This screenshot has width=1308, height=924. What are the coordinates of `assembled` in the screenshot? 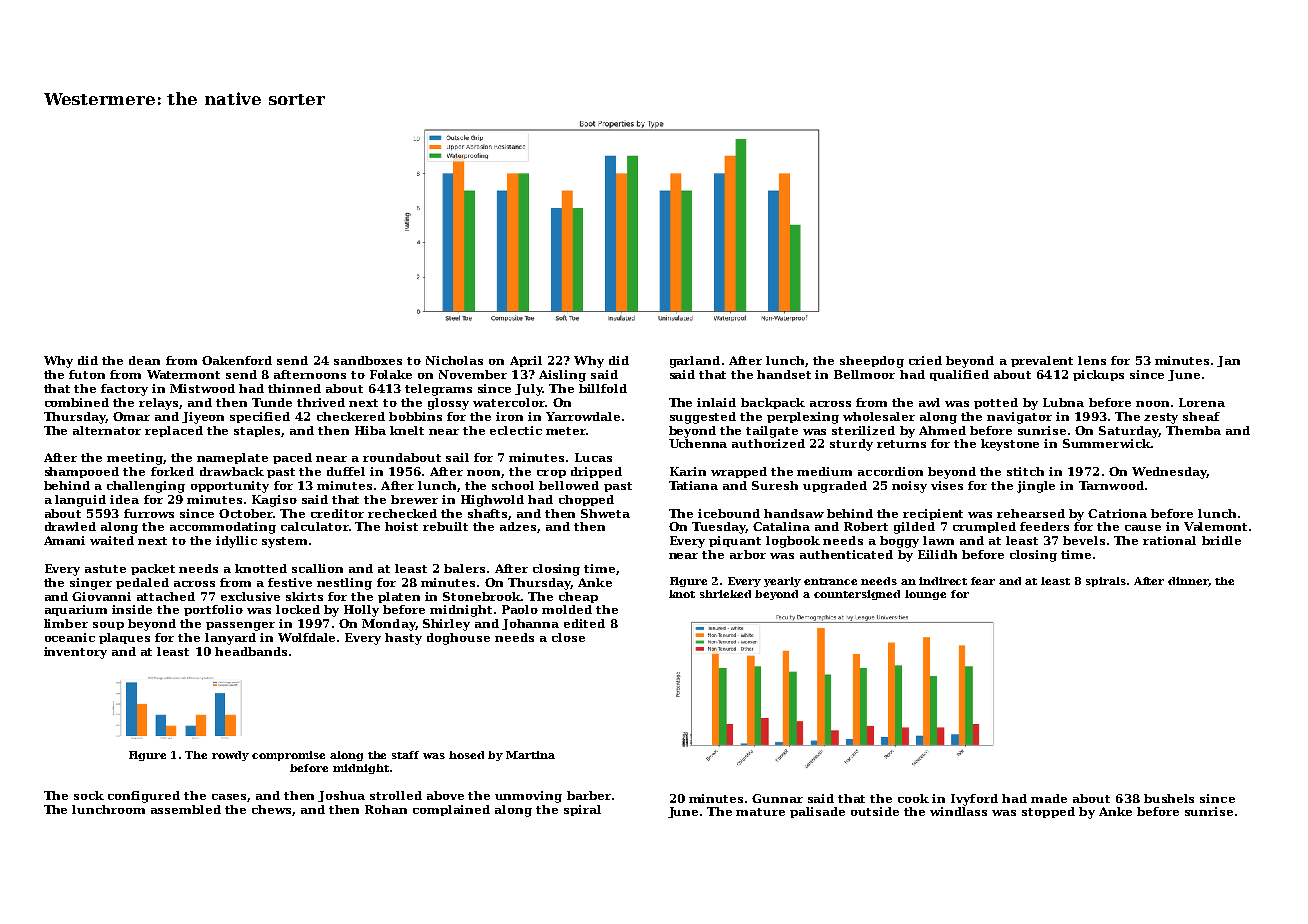 It's located at (186, 809).
